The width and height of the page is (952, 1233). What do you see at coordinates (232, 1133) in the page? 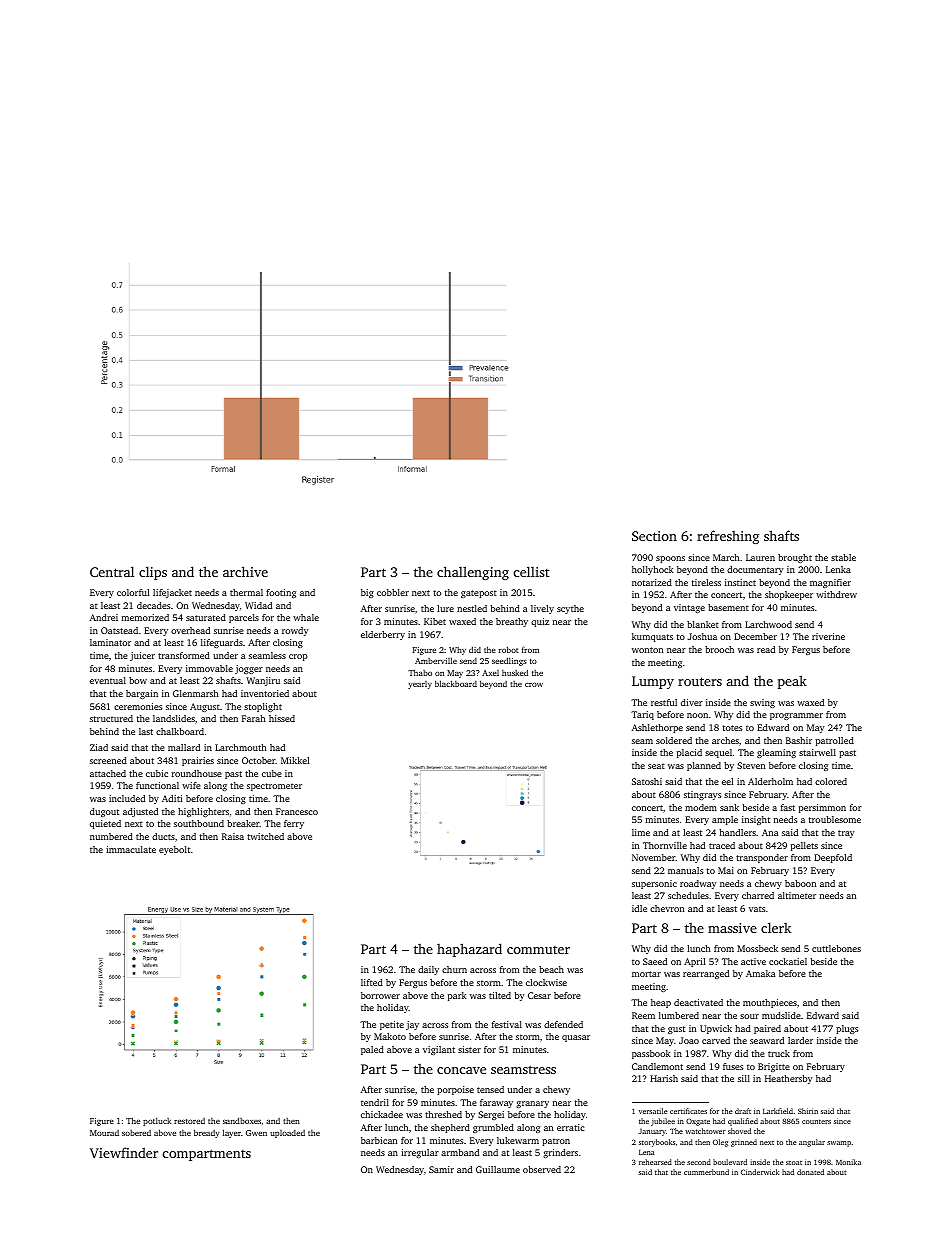
I see `layer` at bounding box center [232, 1133].
